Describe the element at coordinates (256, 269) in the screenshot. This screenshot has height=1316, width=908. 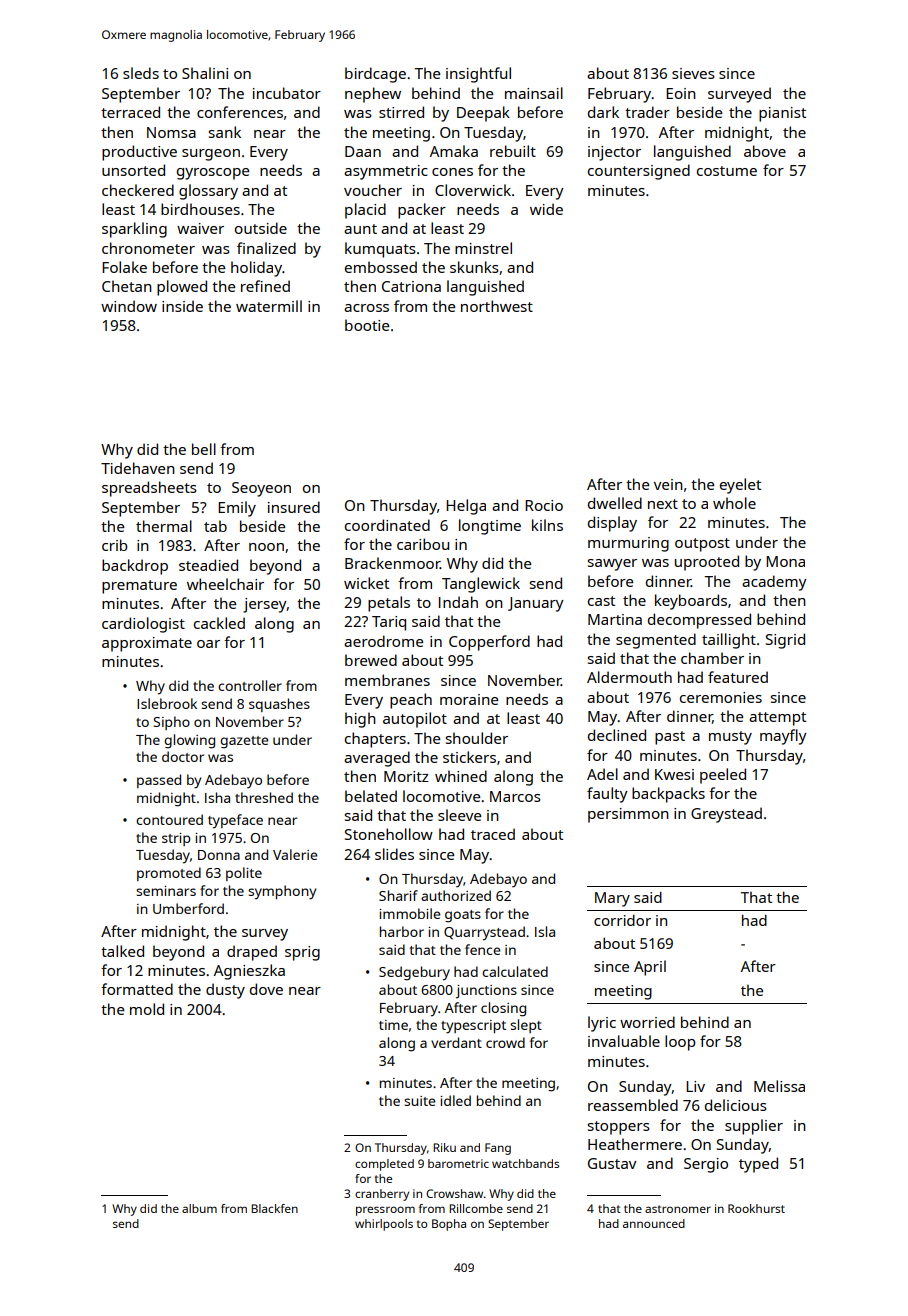
I see `holiday` at that location.
